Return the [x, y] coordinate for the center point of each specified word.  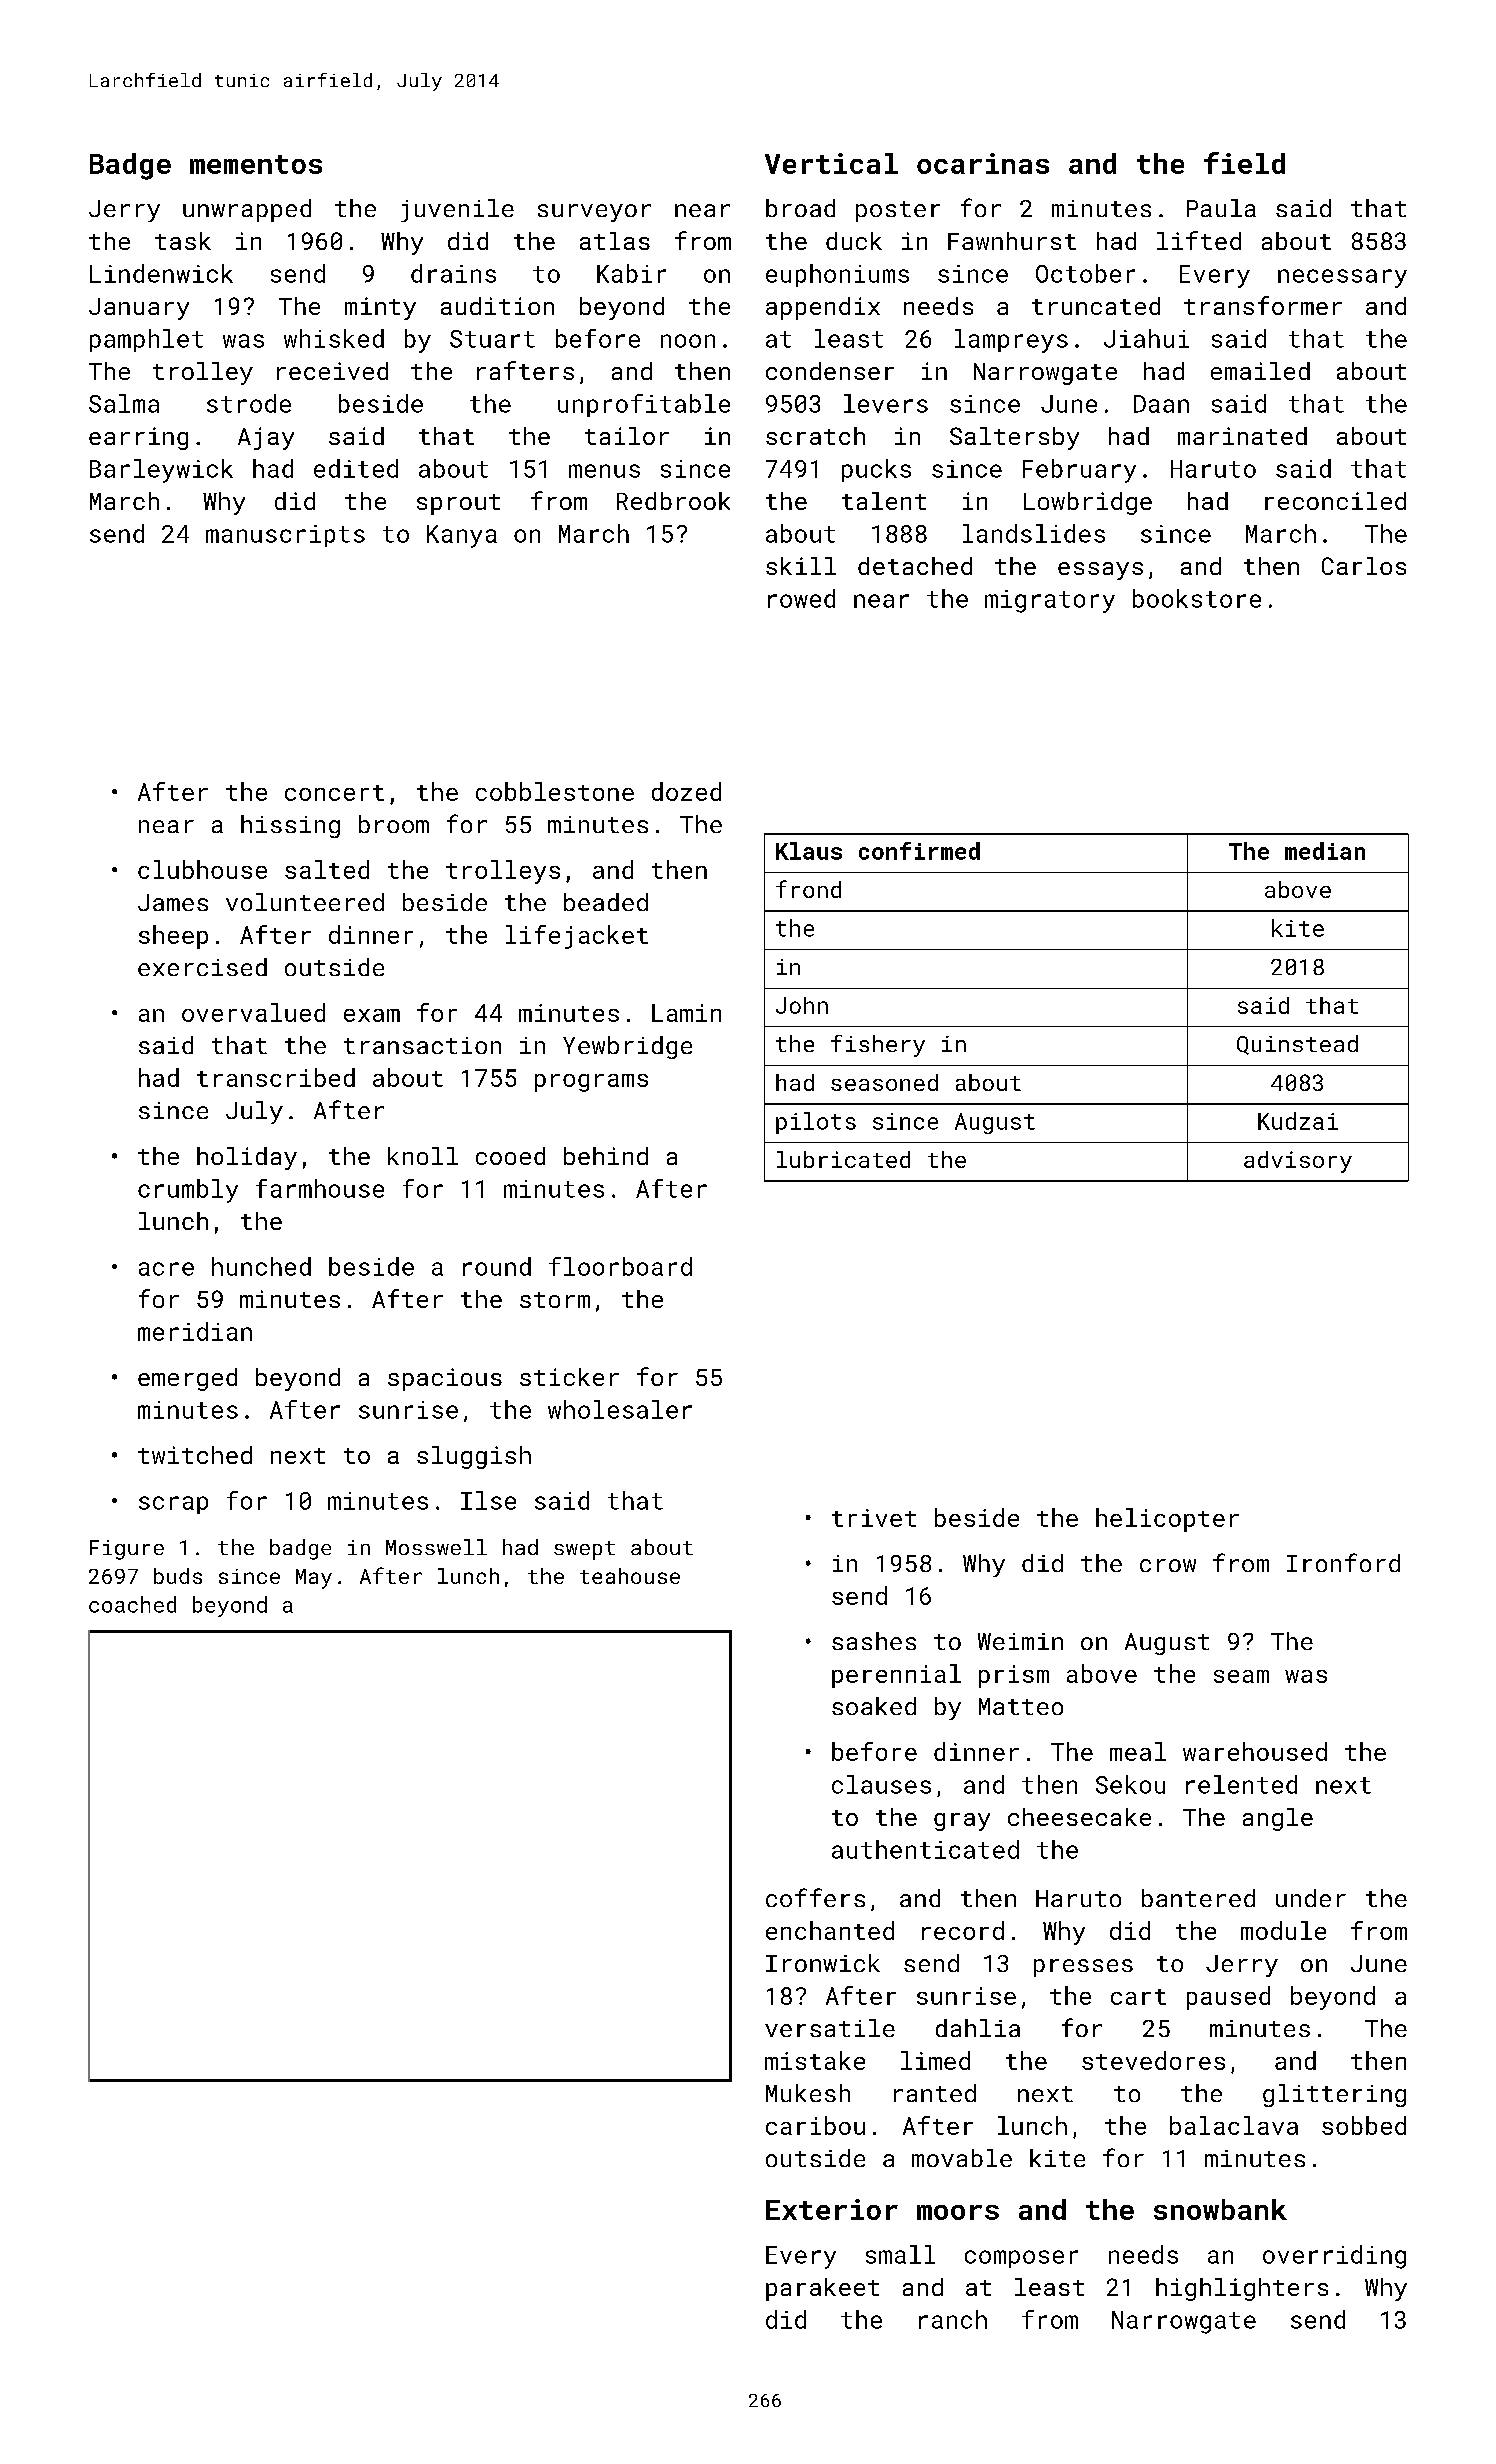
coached [132, 1604]
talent [884, 501]
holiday [247, 1158]
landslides [1034, 533]
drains [453, 273]
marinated [1242, 436]
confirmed [919, 851]
